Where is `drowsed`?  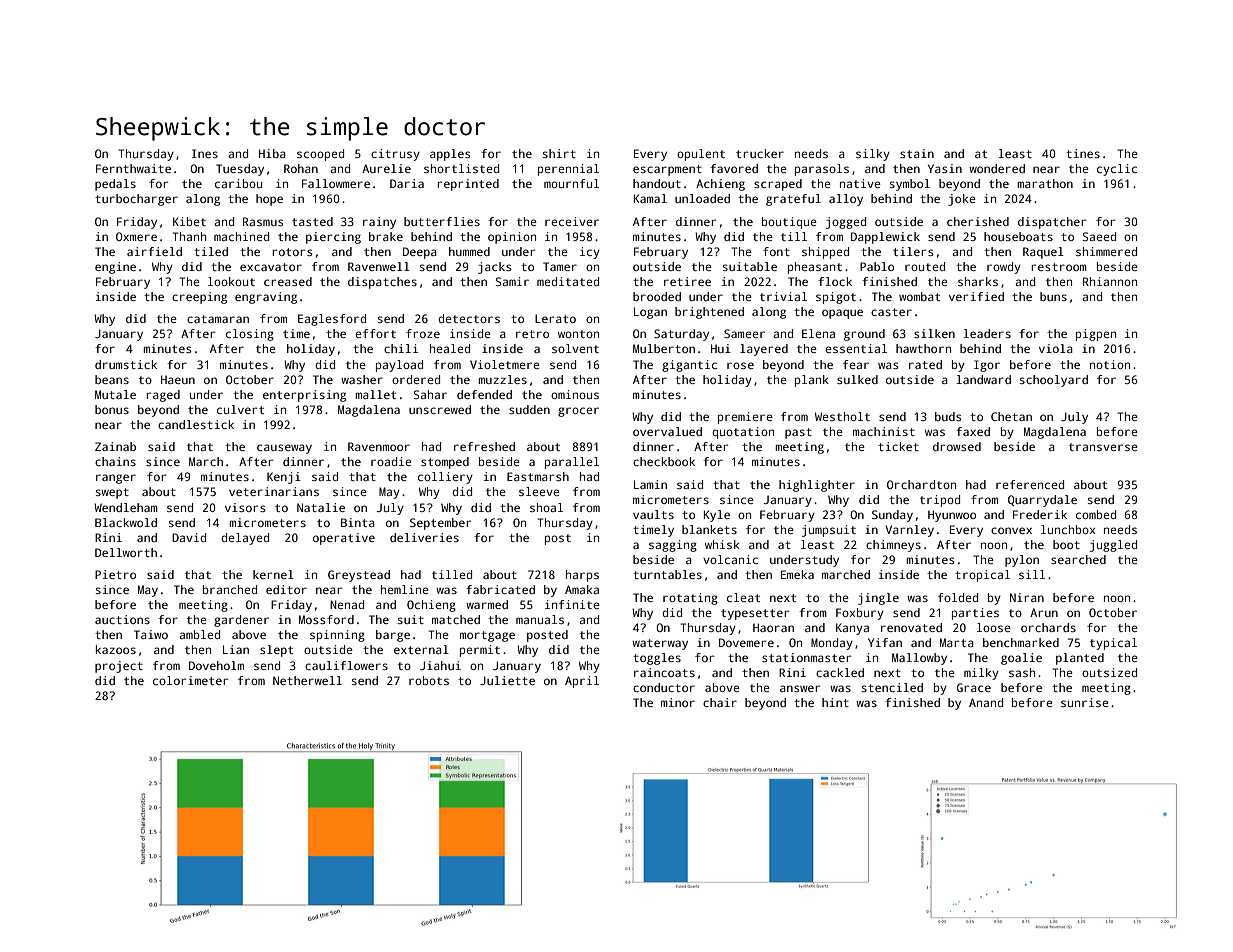
drowsed is located at coordinates (957, 446).
